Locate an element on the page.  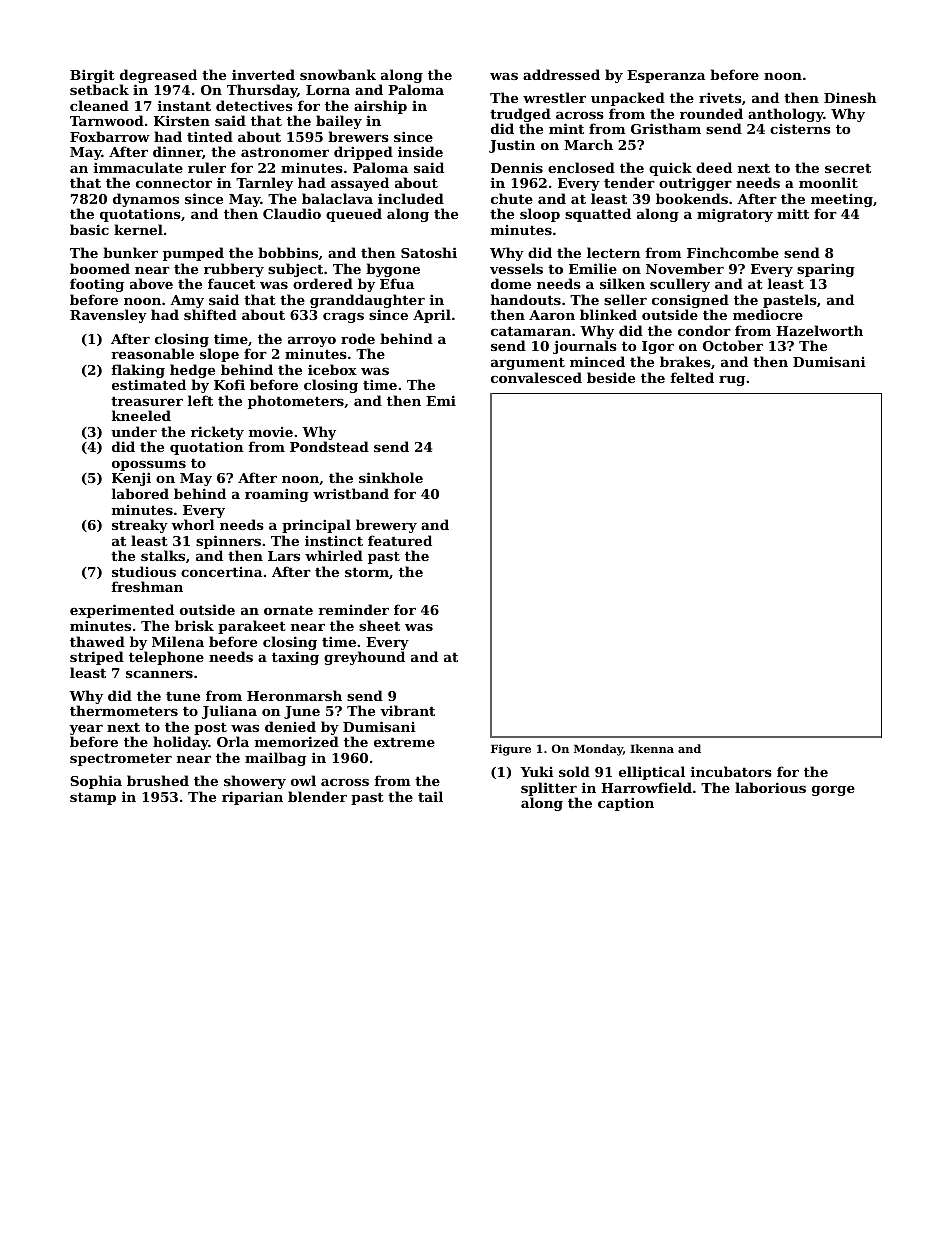
sinkhole is located at coordinates (391, 477).
